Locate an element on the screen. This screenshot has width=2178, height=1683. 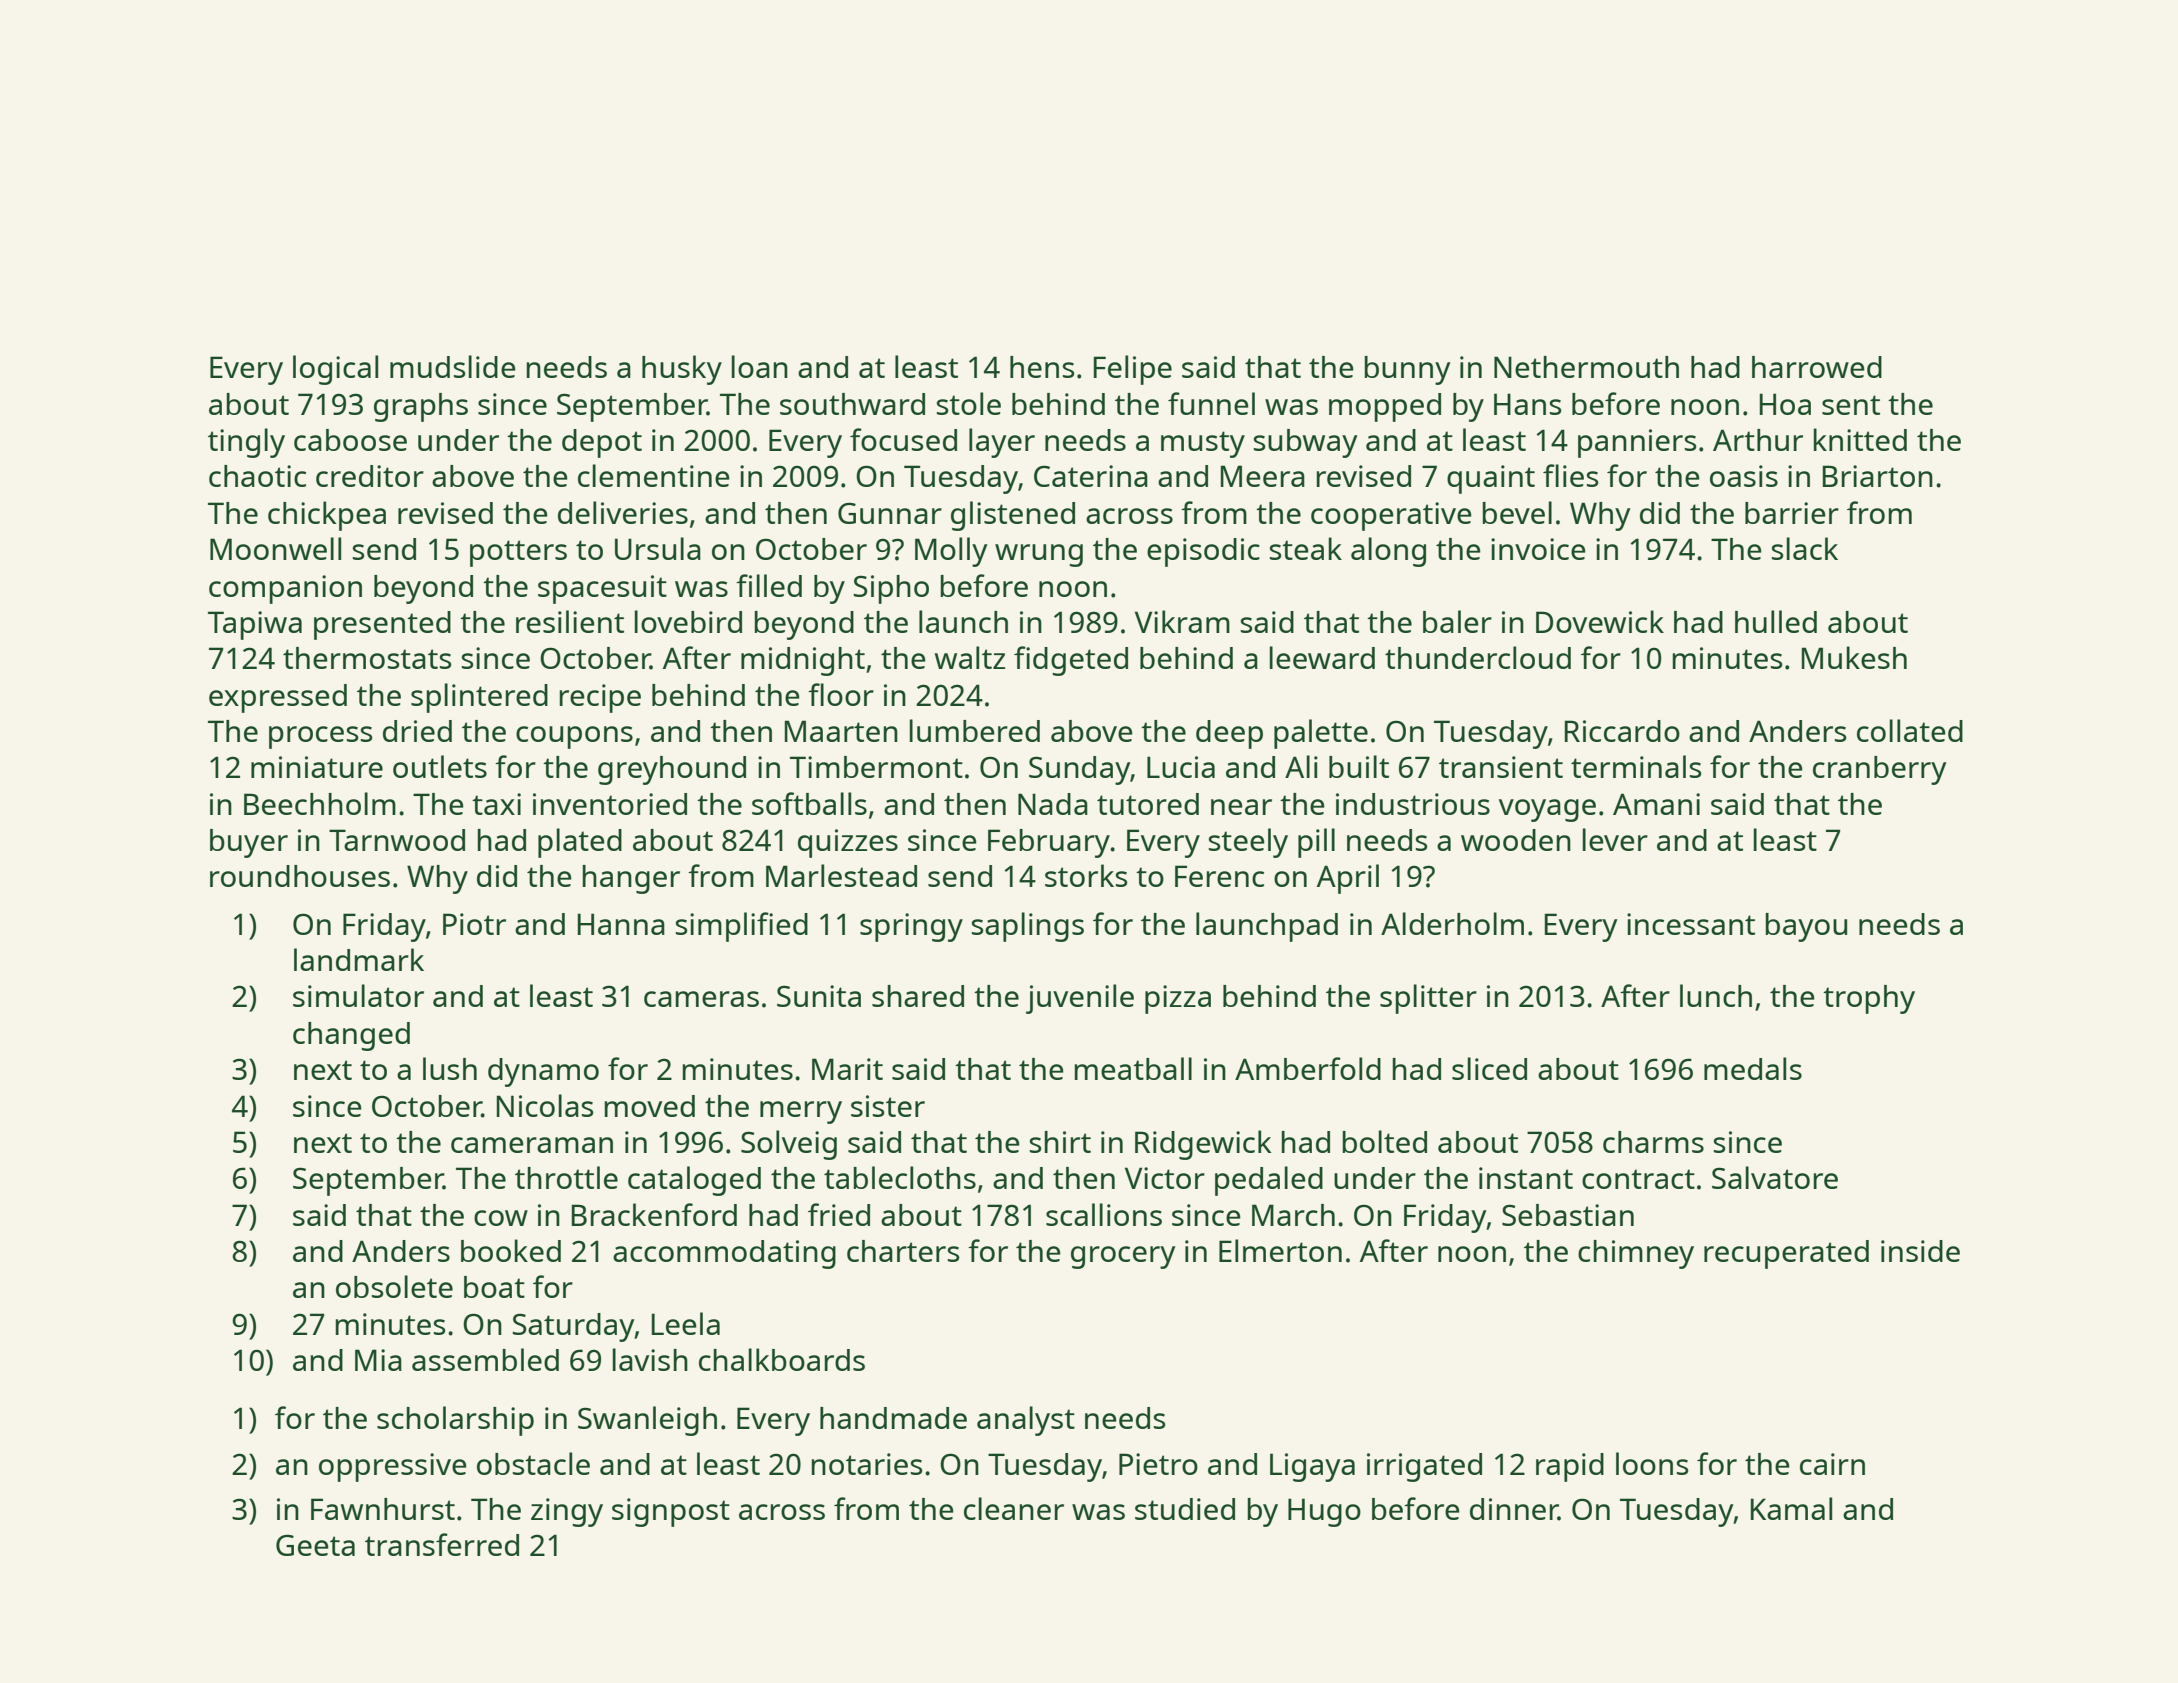
Meera is located at coordinates (1263, 476).
